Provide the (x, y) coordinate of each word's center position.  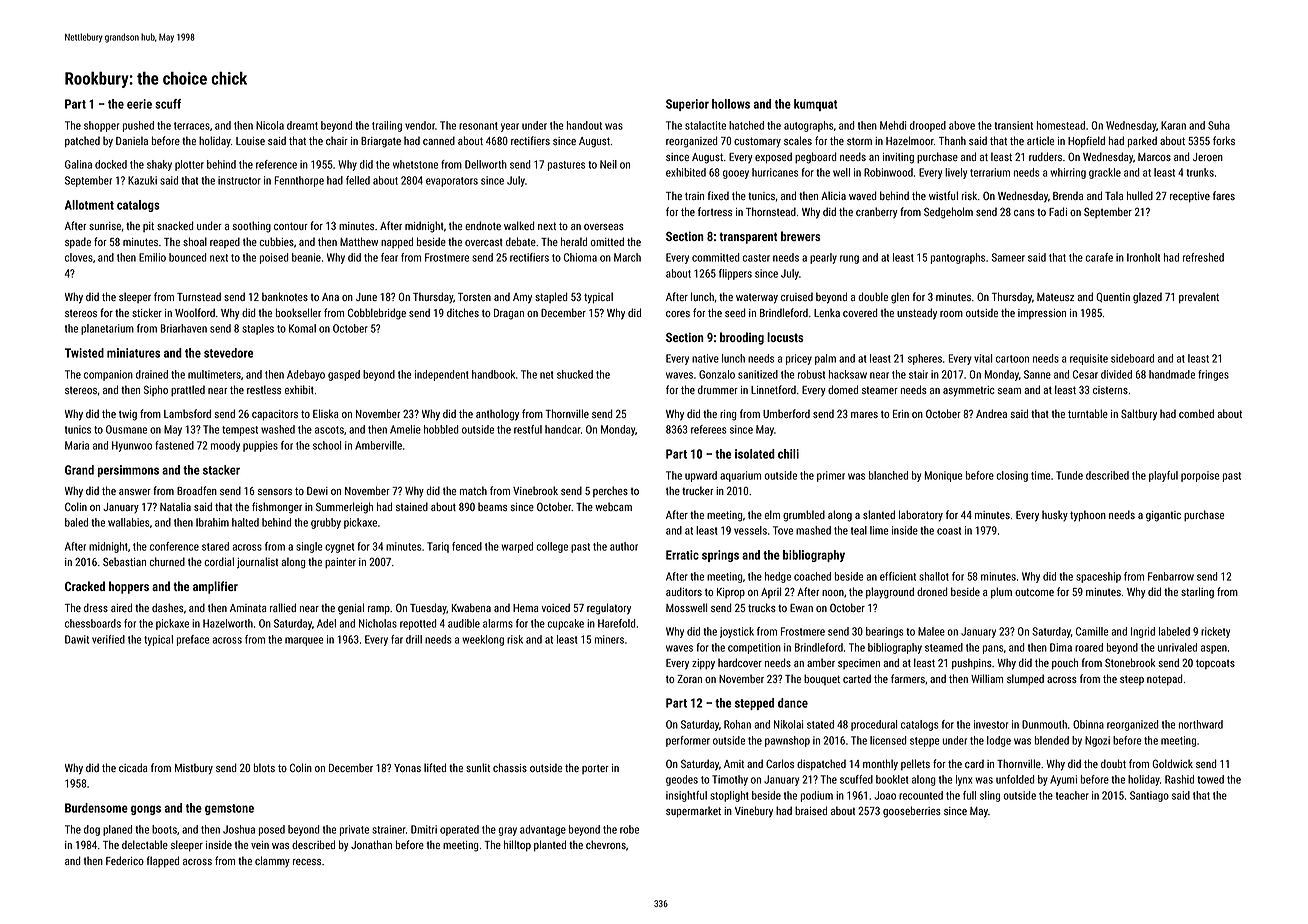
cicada (133, 767)
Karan (1173, 125)
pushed (138, 126)
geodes (682, 780)
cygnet (339, 548)
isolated (755, 454)
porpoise (1200, 476)
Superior (687, 105)
